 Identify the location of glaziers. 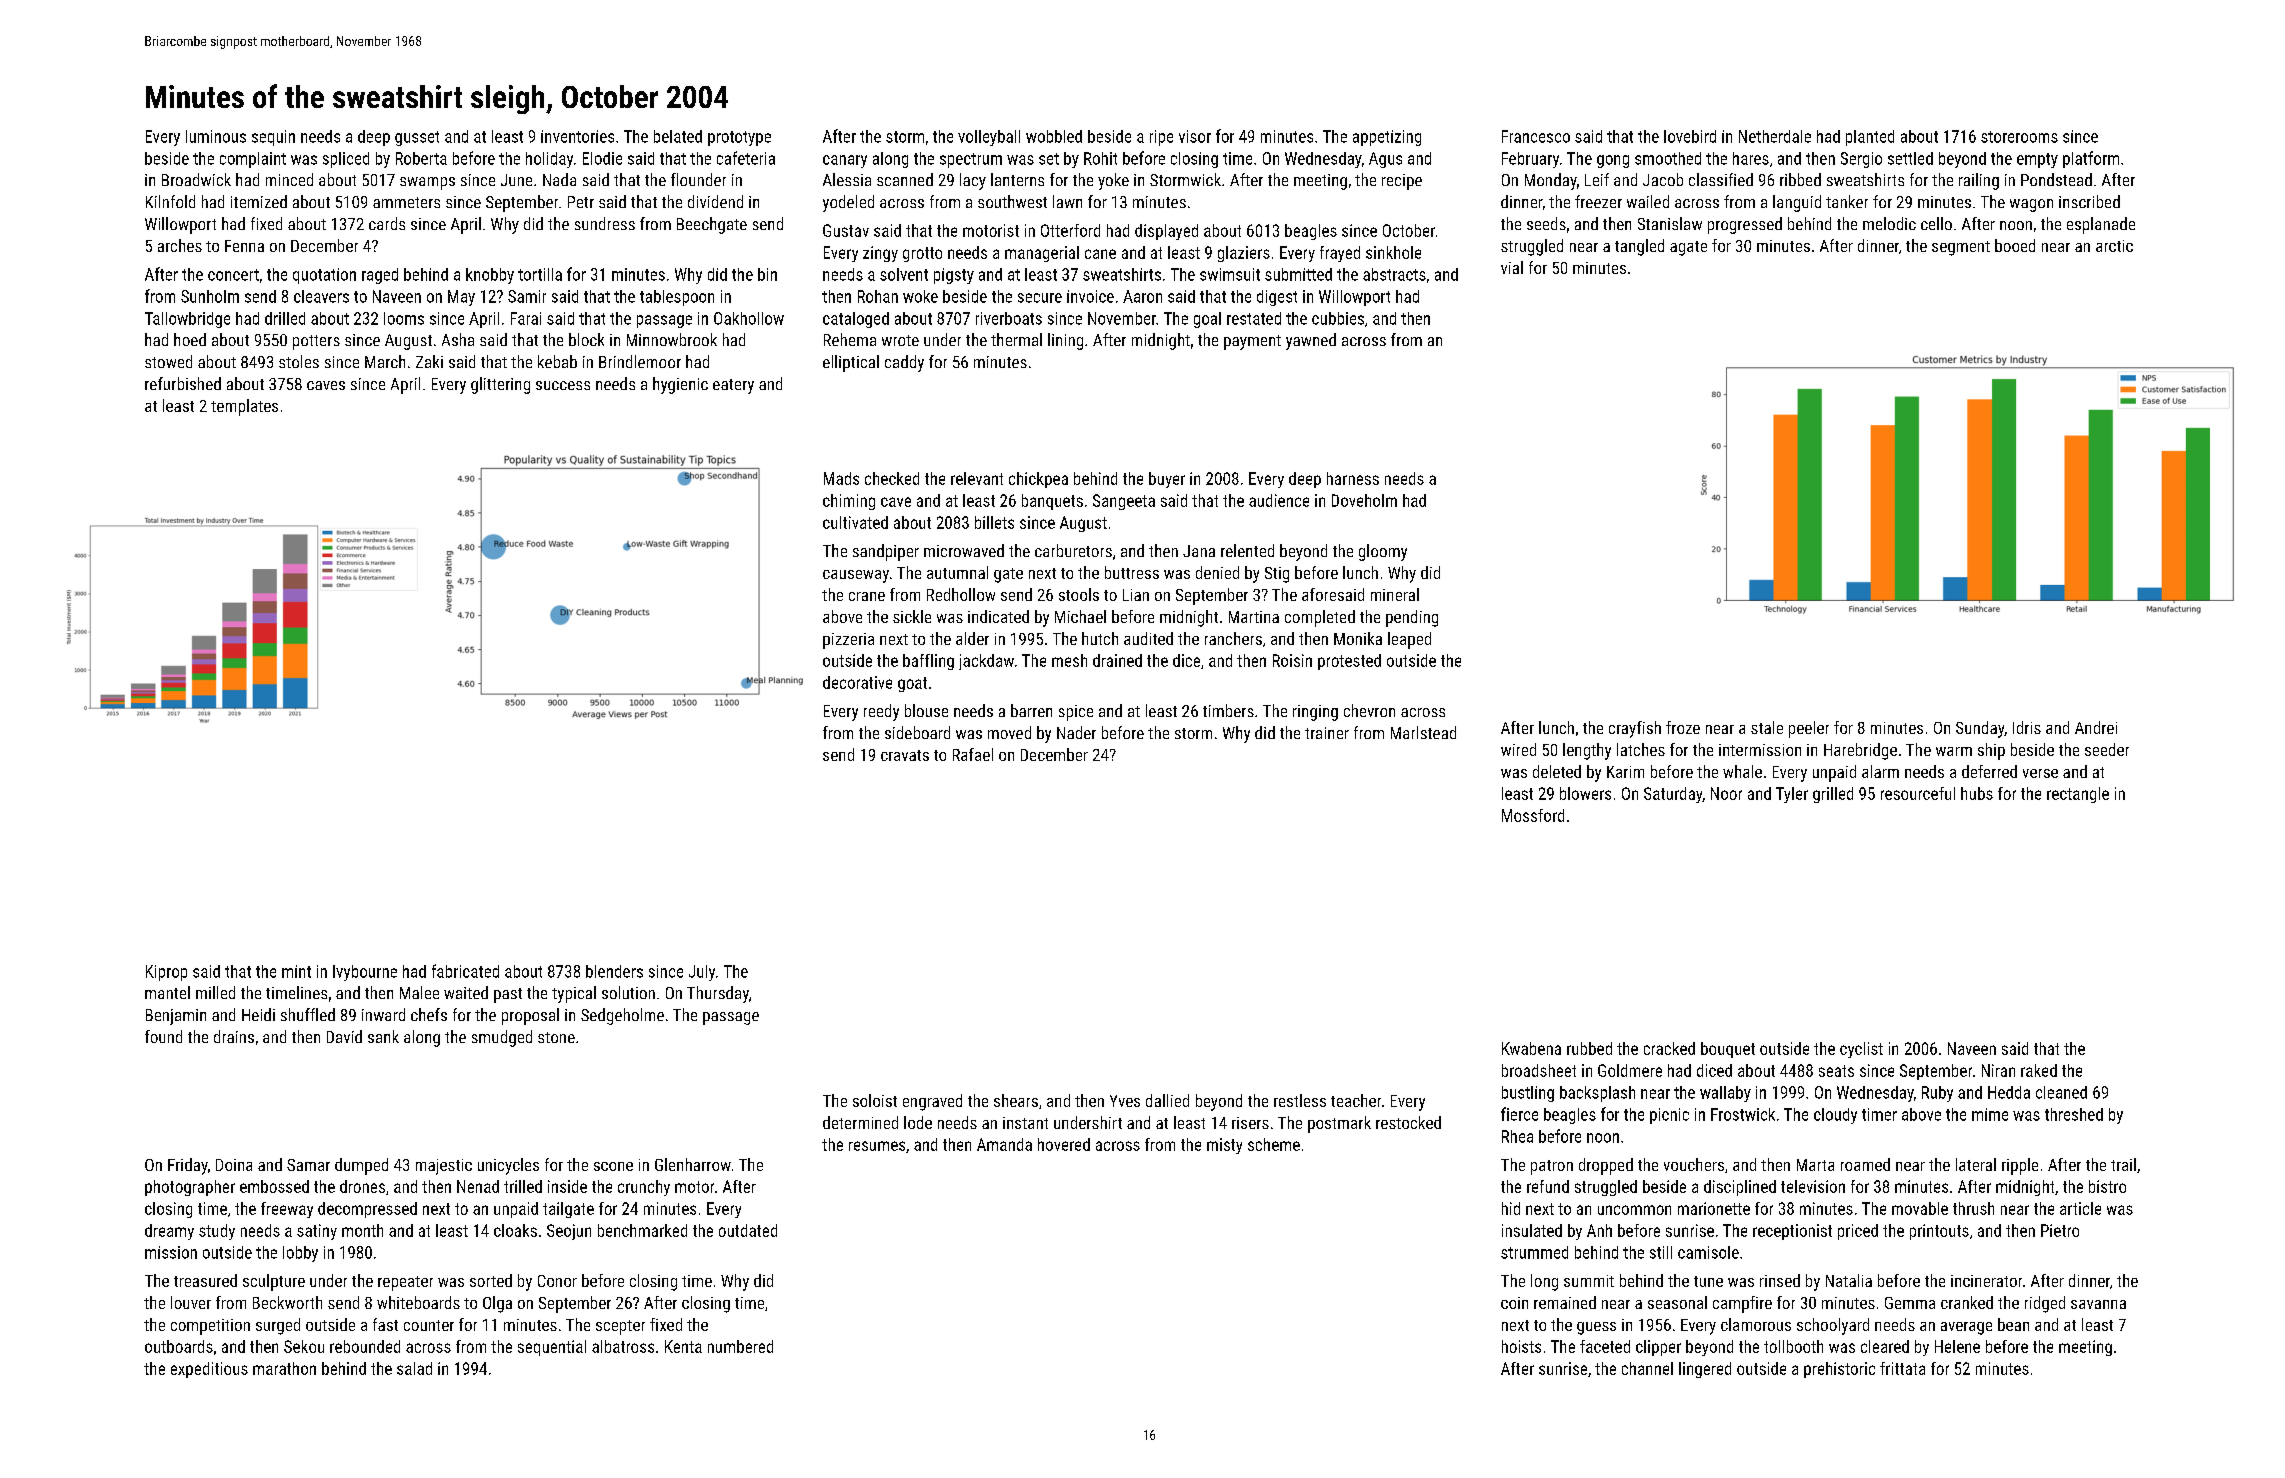
(1244, 254).
